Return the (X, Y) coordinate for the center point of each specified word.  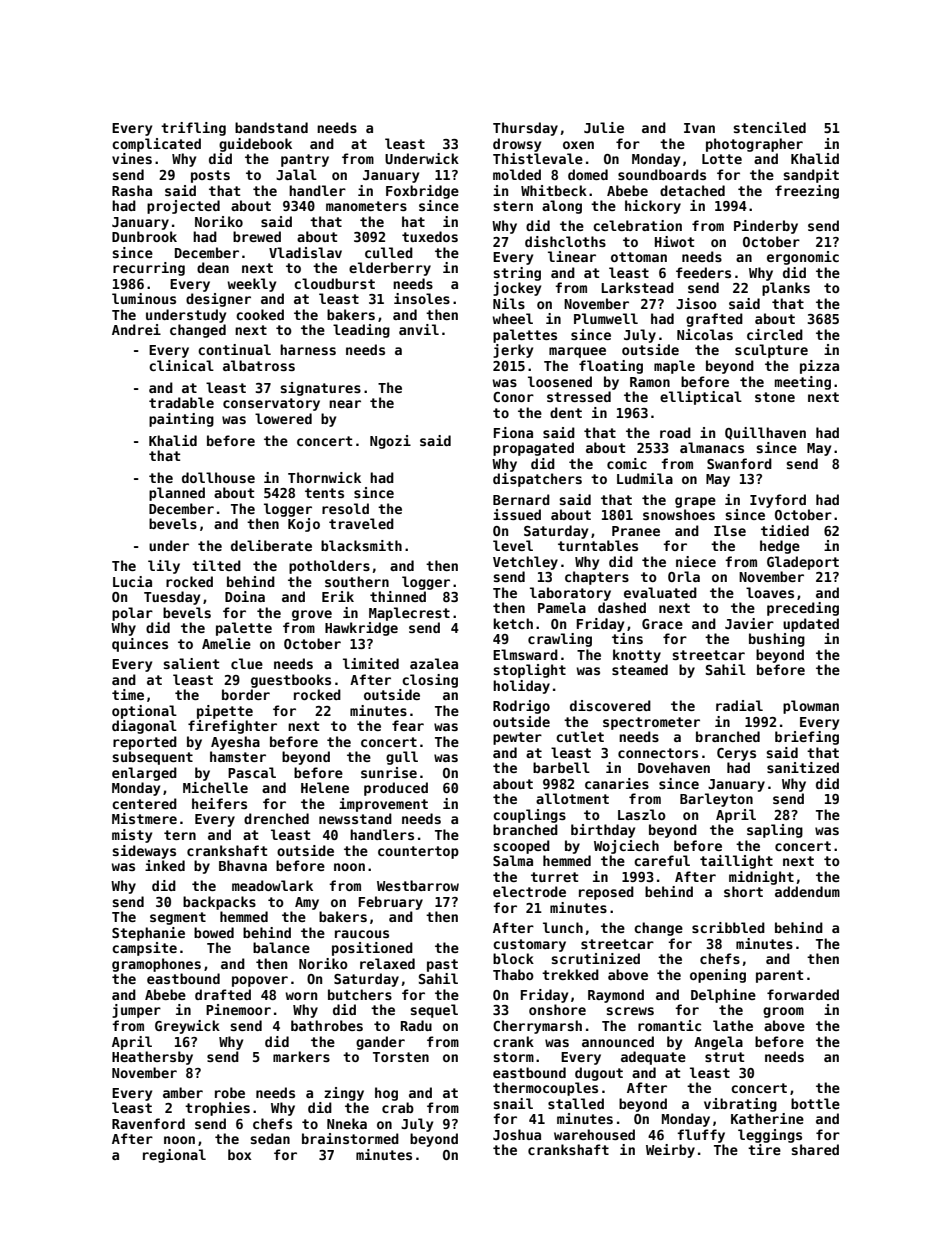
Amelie (226, 643)
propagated (533, 449)
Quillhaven (765, 433)
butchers (360, 994)
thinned (398, 596)
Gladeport (803, 563)
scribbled (728, 927)
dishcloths (565, 241)
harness (308, 349)
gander (380, 1043)
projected (183, 207)
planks (786, 289)
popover (260, 981)
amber (183, 1092)
